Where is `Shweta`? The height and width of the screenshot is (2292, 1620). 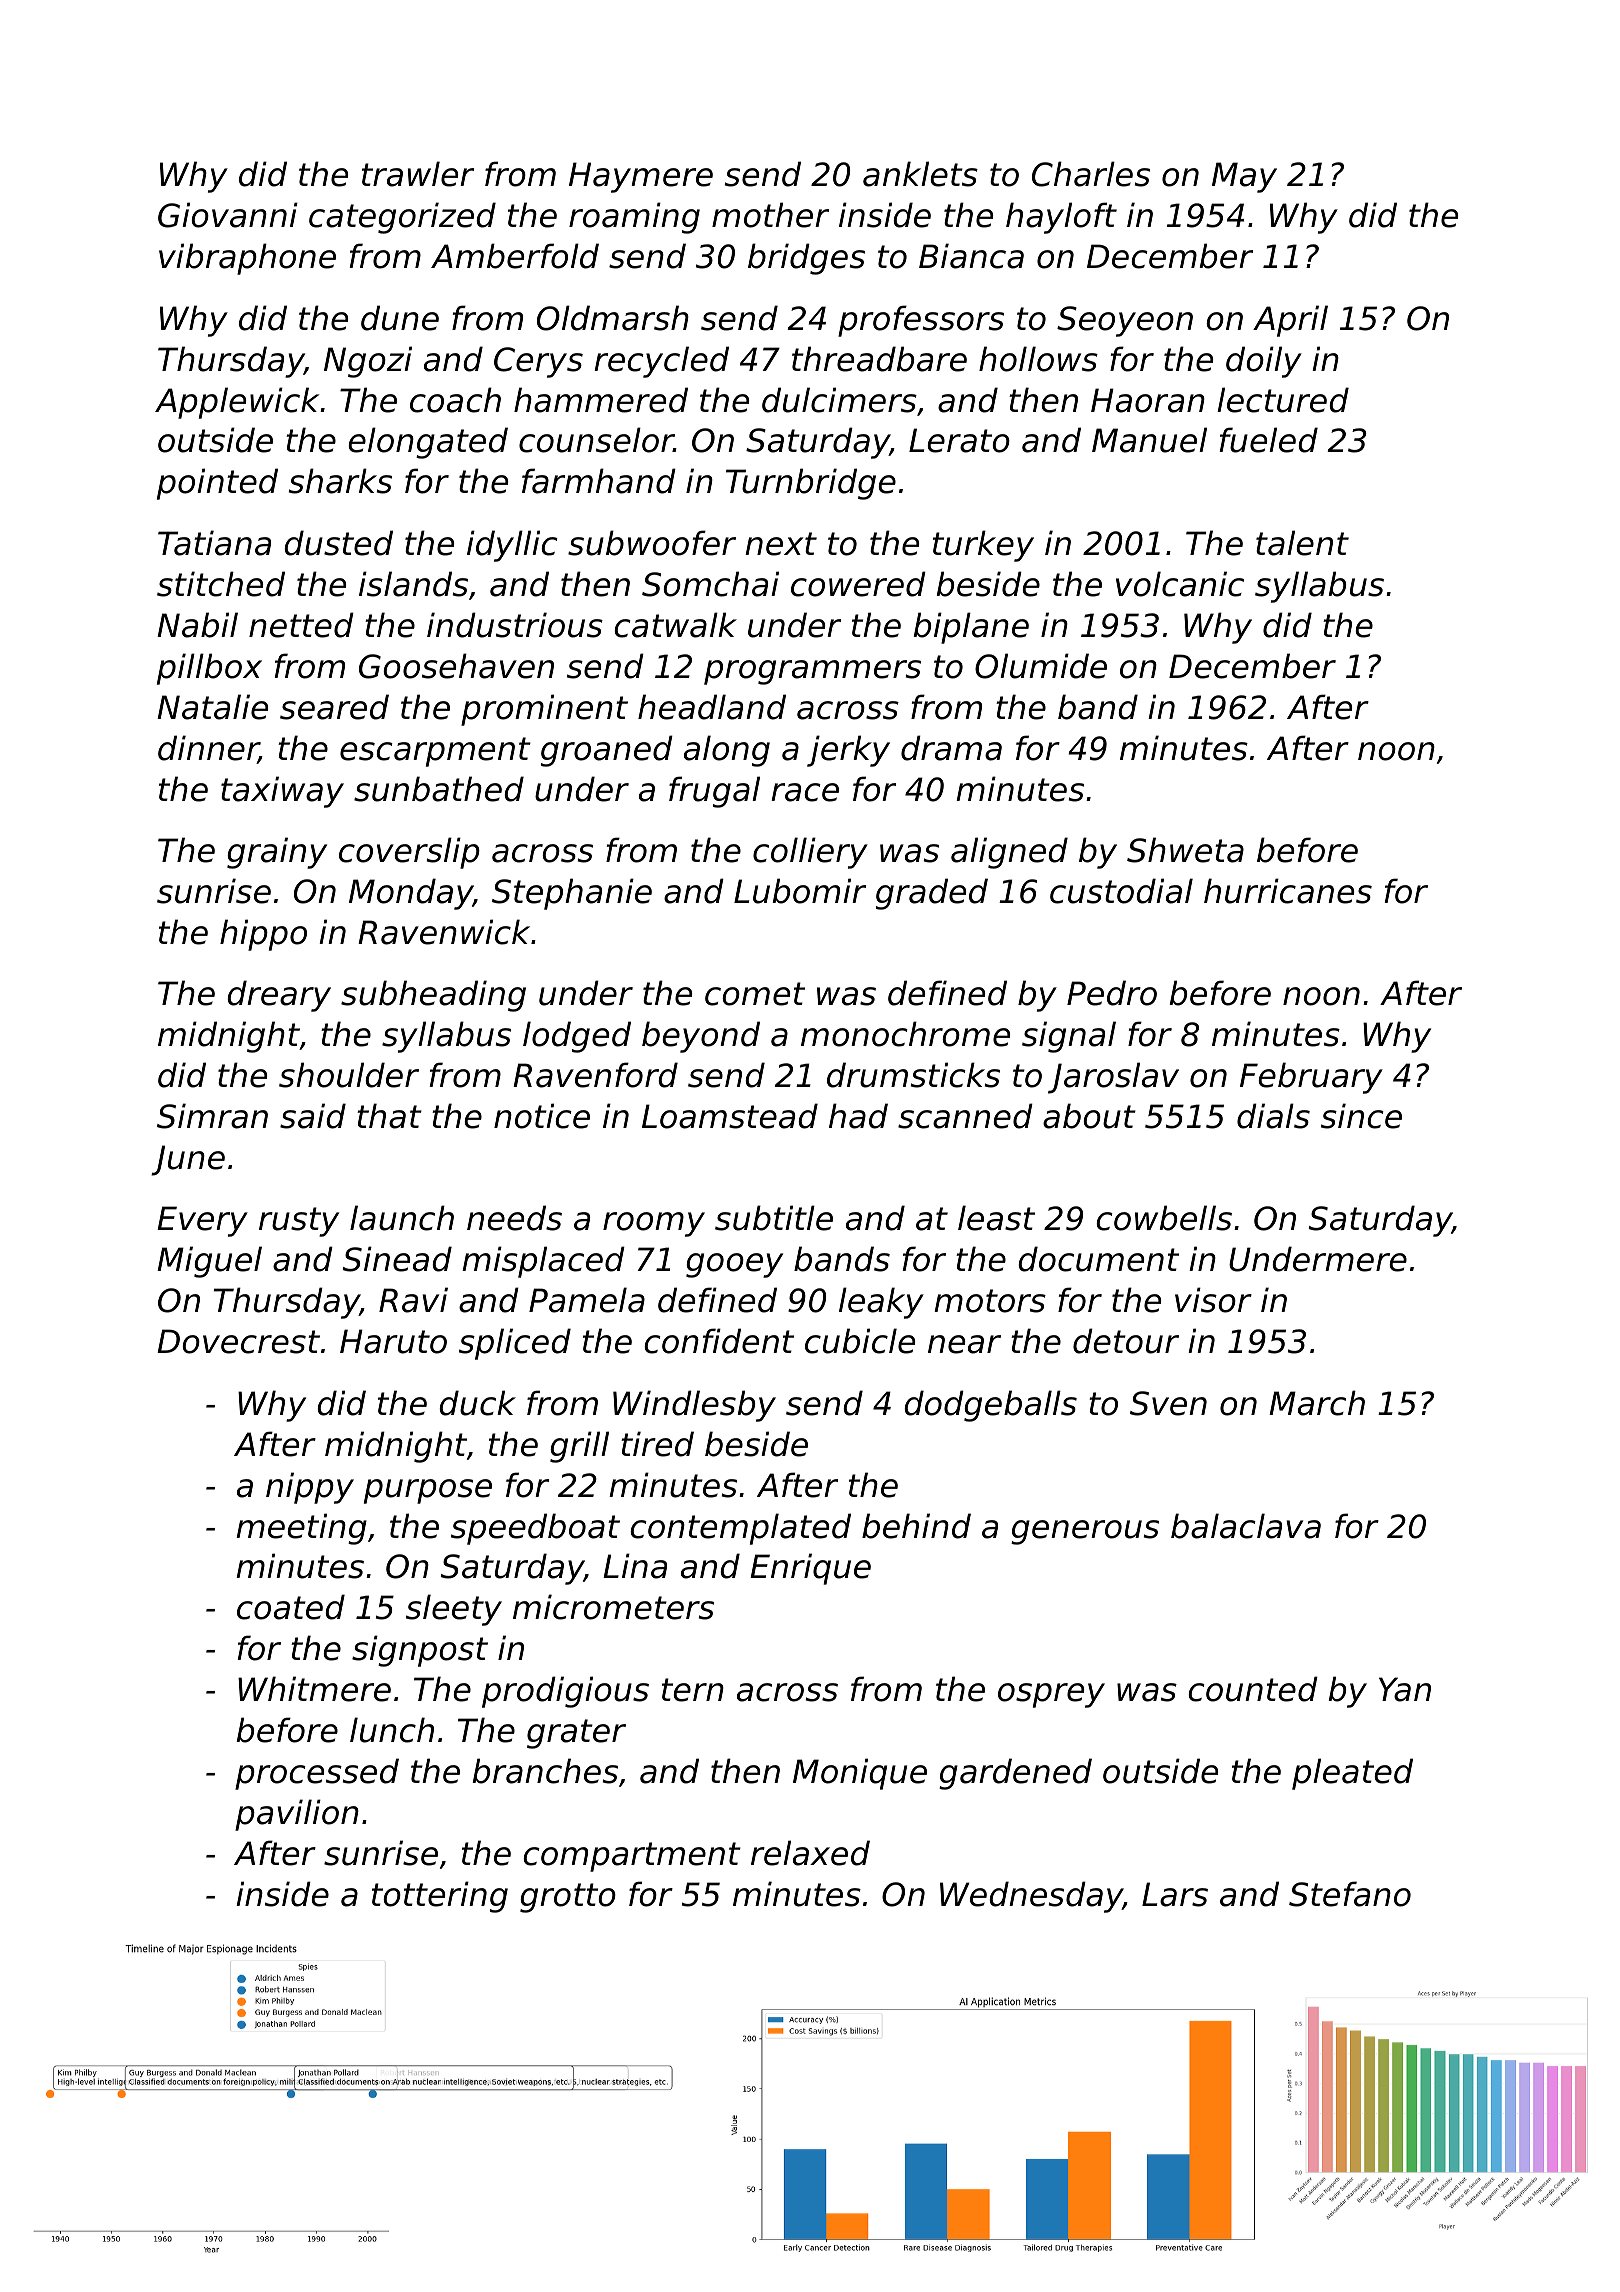
Shweta is located at coordinates (1185, 850).
